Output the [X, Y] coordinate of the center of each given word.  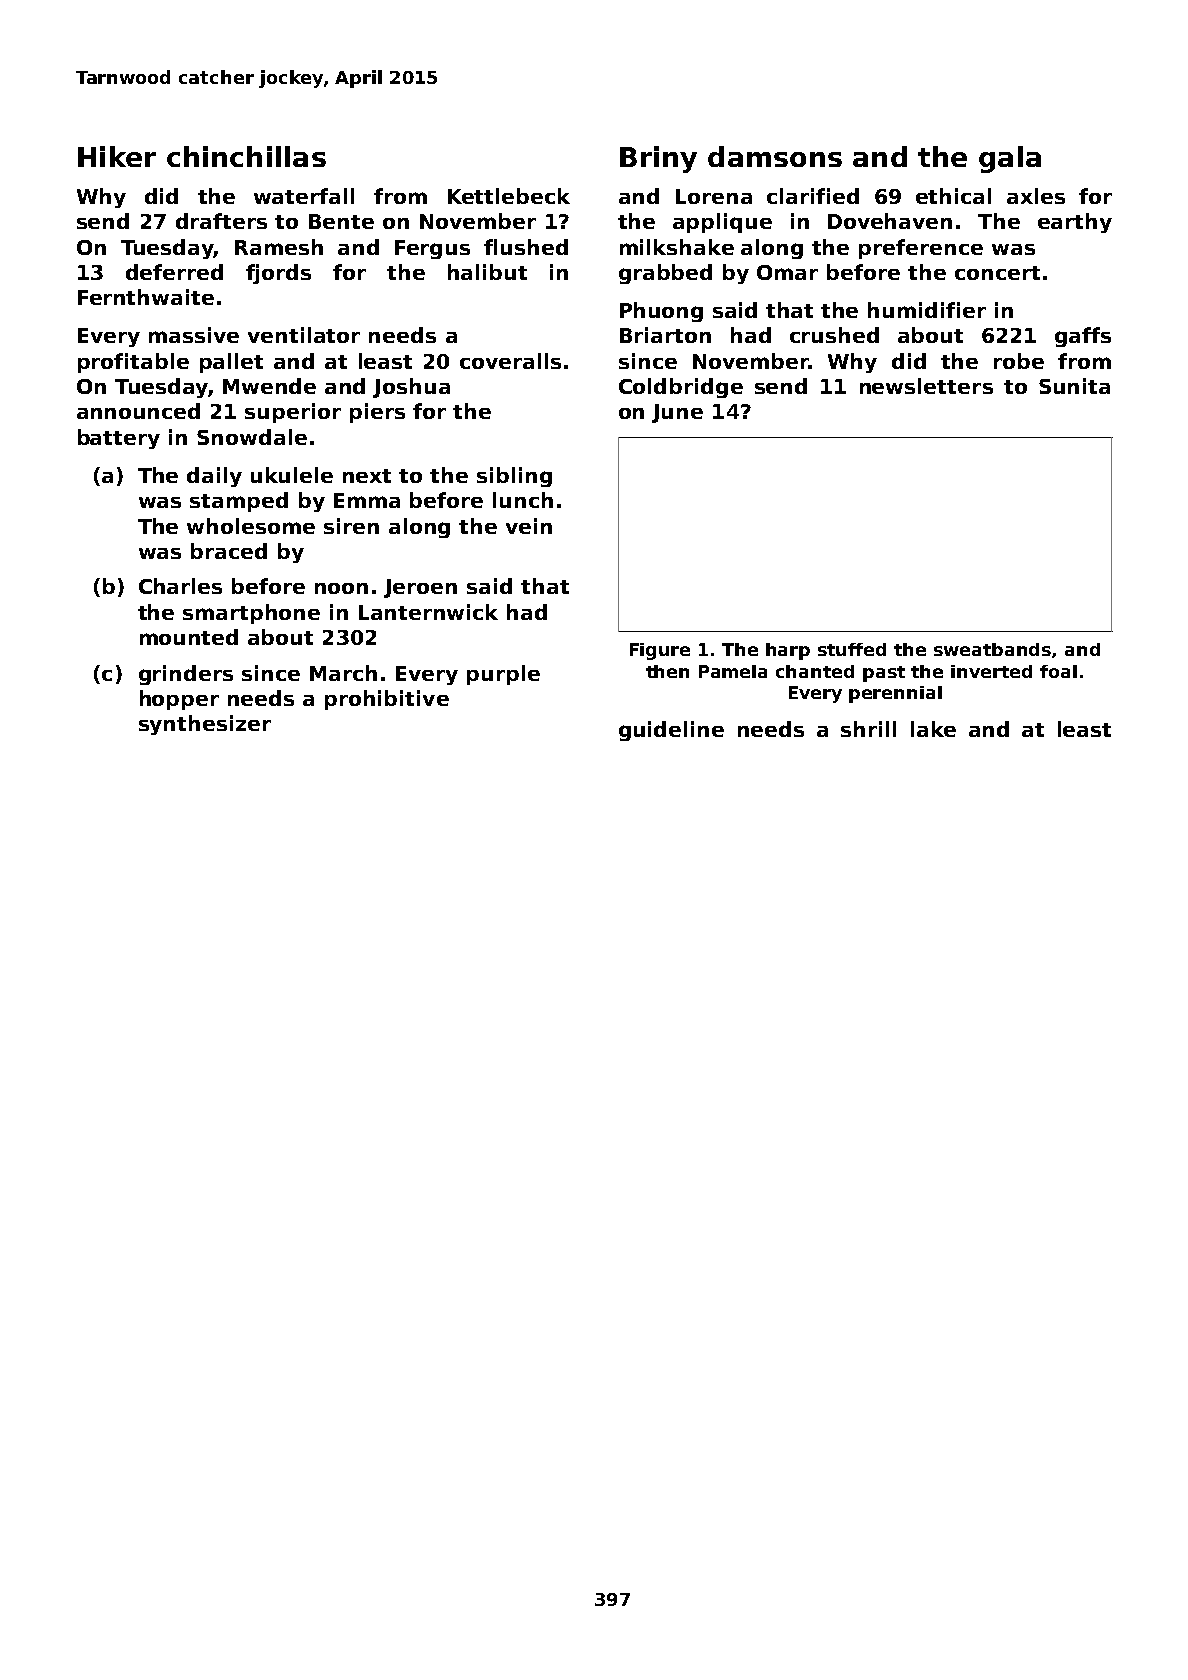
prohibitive [387, 700]
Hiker [117, 156]
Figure [660, 651]
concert [997, 273]
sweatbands [992, 649]
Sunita [1074, 386]
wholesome [251, 526]
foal [1058, 671]
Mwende [269, 386]
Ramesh [279, 247]
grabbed [665, 274]
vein [529, 526]
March [343, 673]
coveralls [510, 361]
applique [722, 223]
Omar [787, 272]
